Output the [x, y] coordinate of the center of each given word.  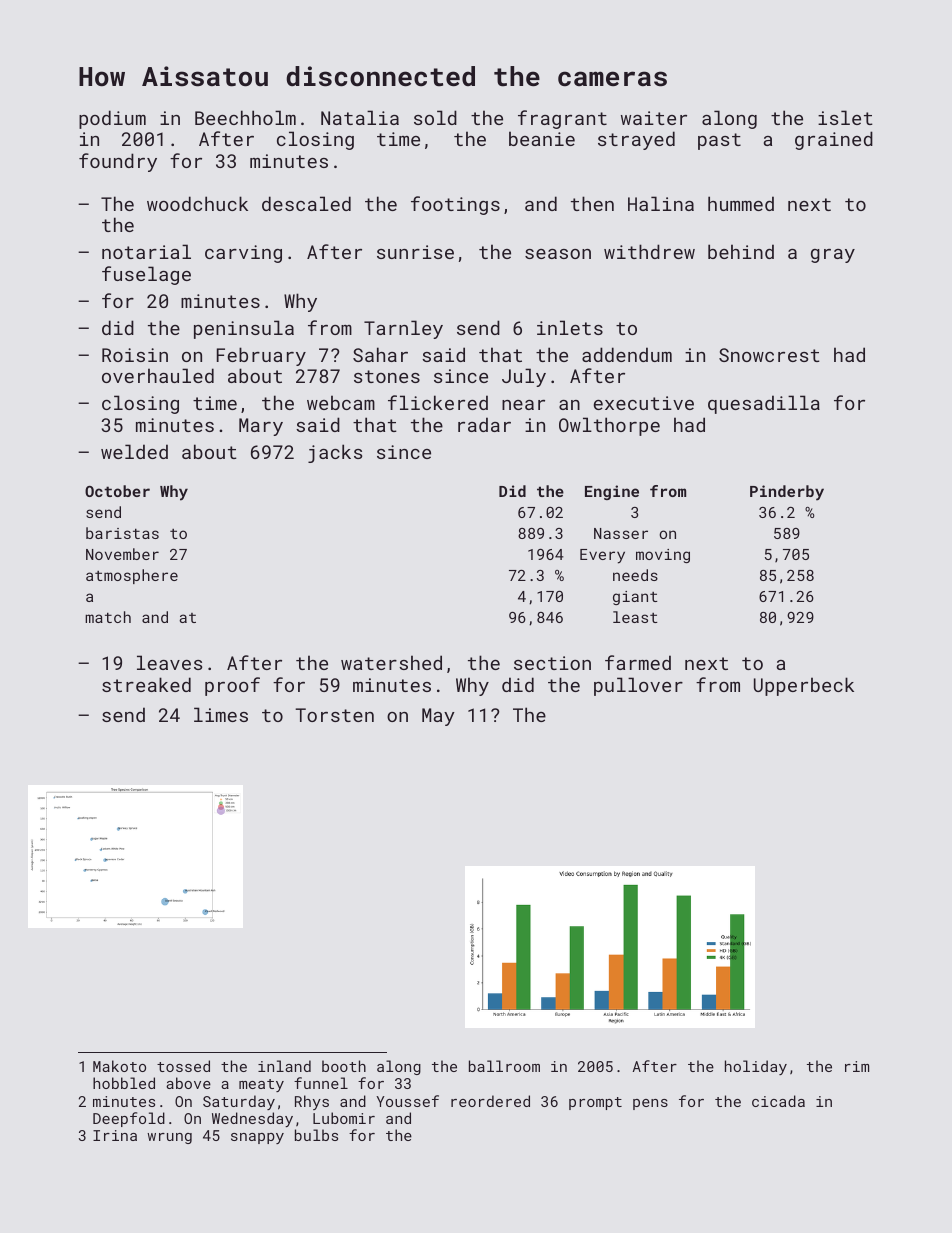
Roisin [135, 355]
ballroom [504, 1066]
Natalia [360, 117]
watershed [391, 662]
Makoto [119, 1066]
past [719, 141]
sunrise [415, 252]
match [108, 617]
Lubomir [344, 1118]
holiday [756, 1067]
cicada [778, 1101]
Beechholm [245, 117]
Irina [115, 1135]
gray [833, 256]
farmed [638, 662]
